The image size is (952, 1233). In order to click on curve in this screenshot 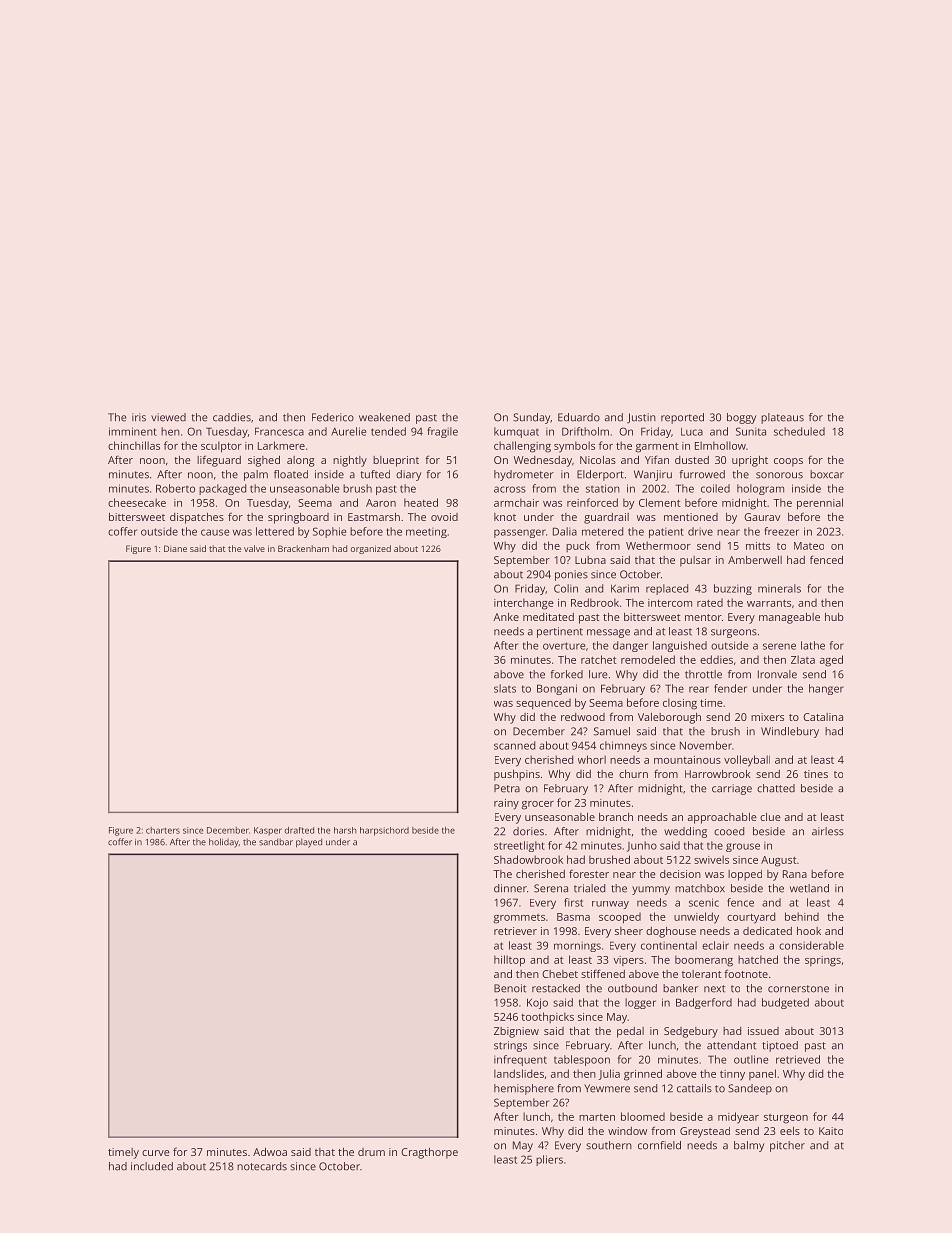, I will do `click(156, 1153)`.
